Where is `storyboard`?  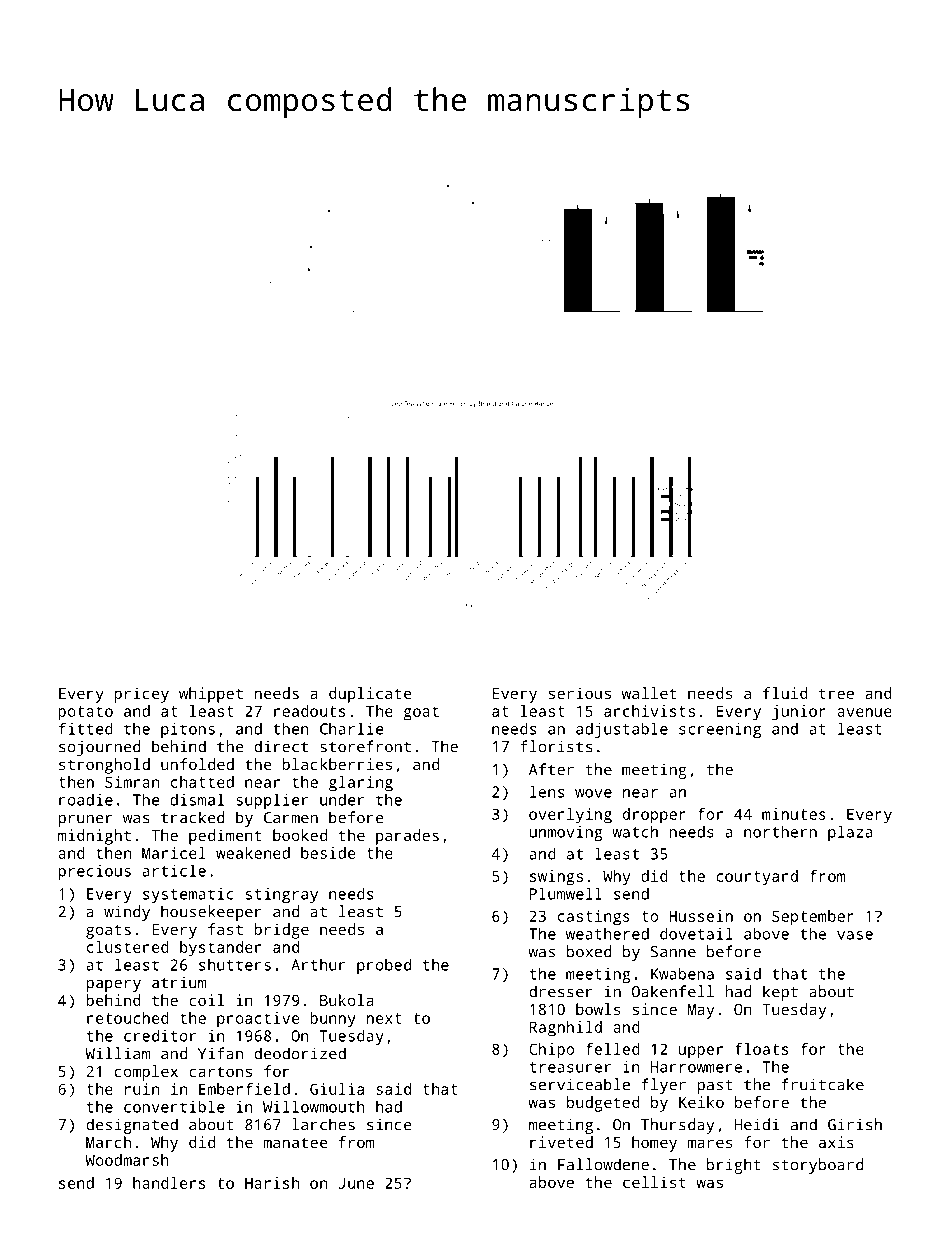 storyboard is located at coordinates (818, 1166).
